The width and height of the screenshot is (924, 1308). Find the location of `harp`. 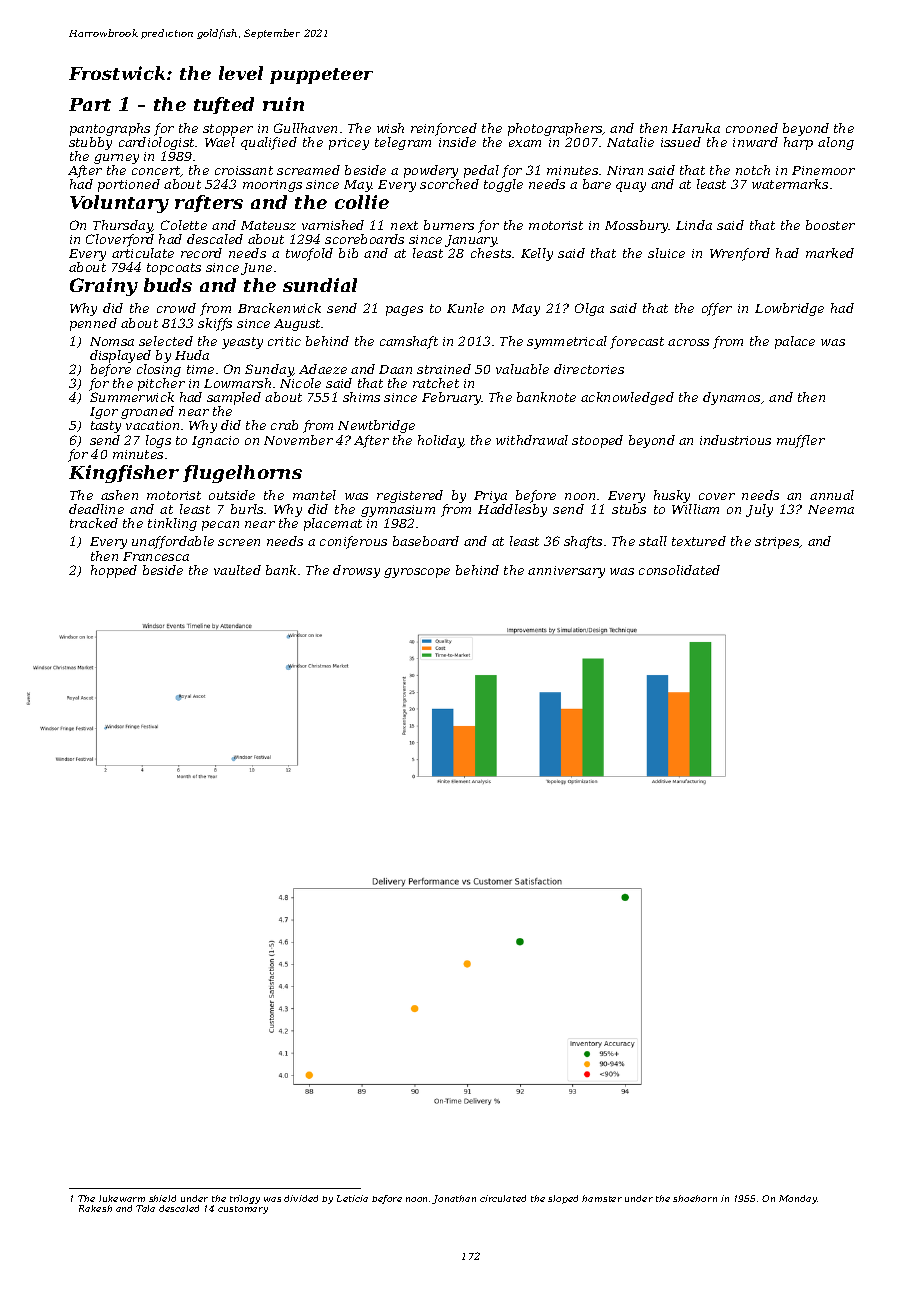

harp is located at coordinates (798, 143).
